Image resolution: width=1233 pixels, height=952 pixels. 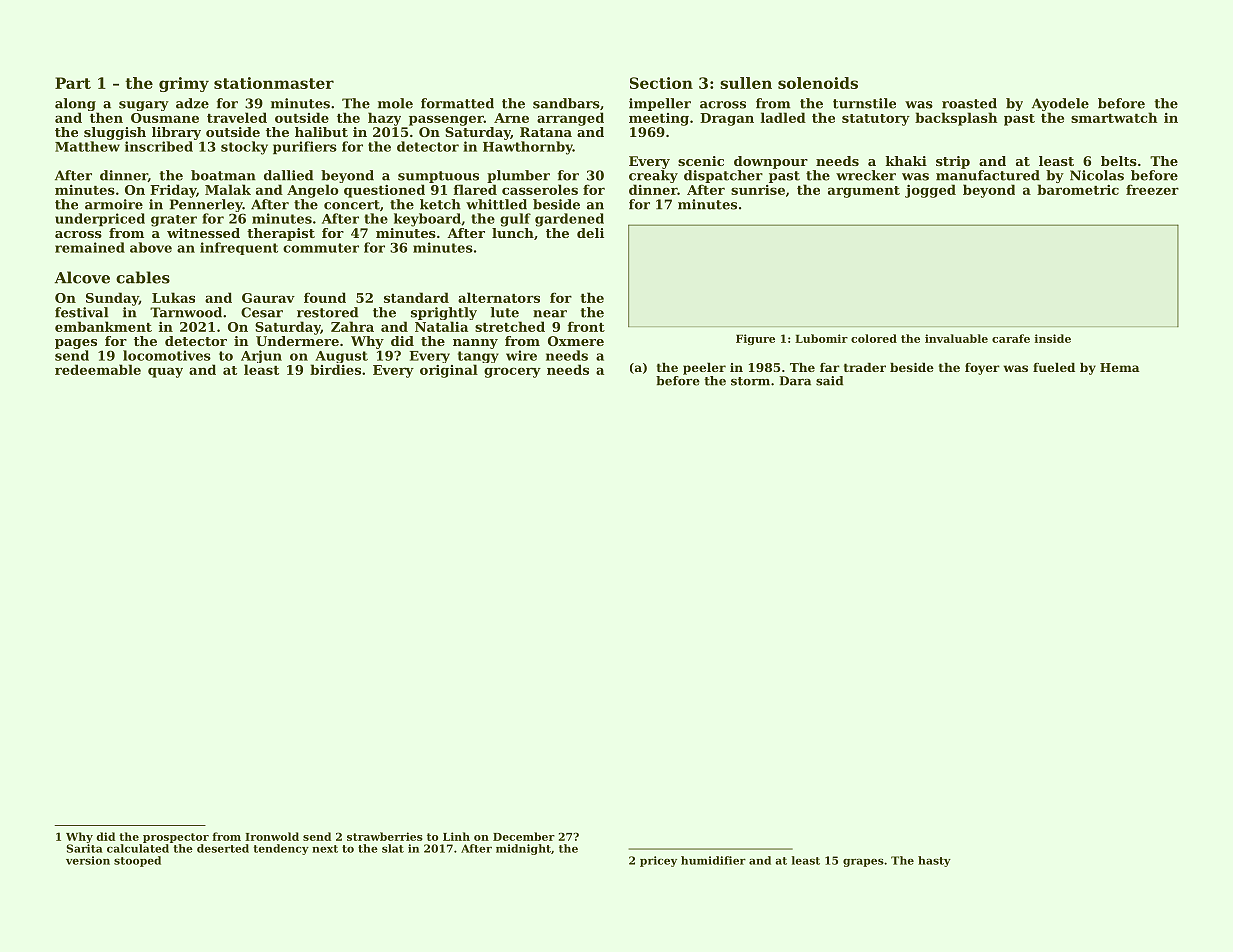 I want to click on original, so click(x=449, y=371).
